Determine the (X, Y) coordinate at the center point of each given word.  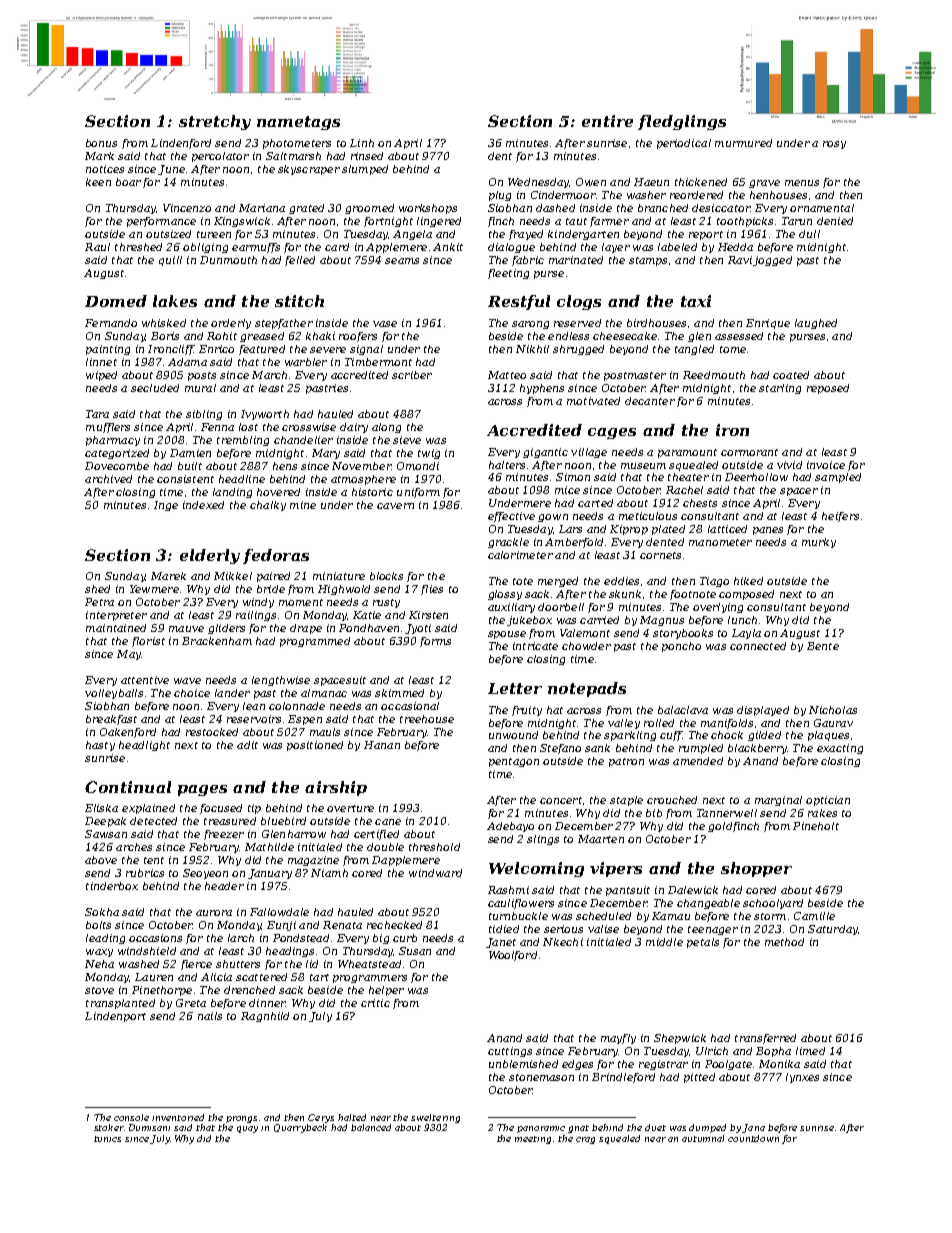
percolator (220, 157)
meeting (533, 1140)
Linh (362, 143)
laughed (816, 324)
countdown (753, 1138)
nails (210, 1016)
